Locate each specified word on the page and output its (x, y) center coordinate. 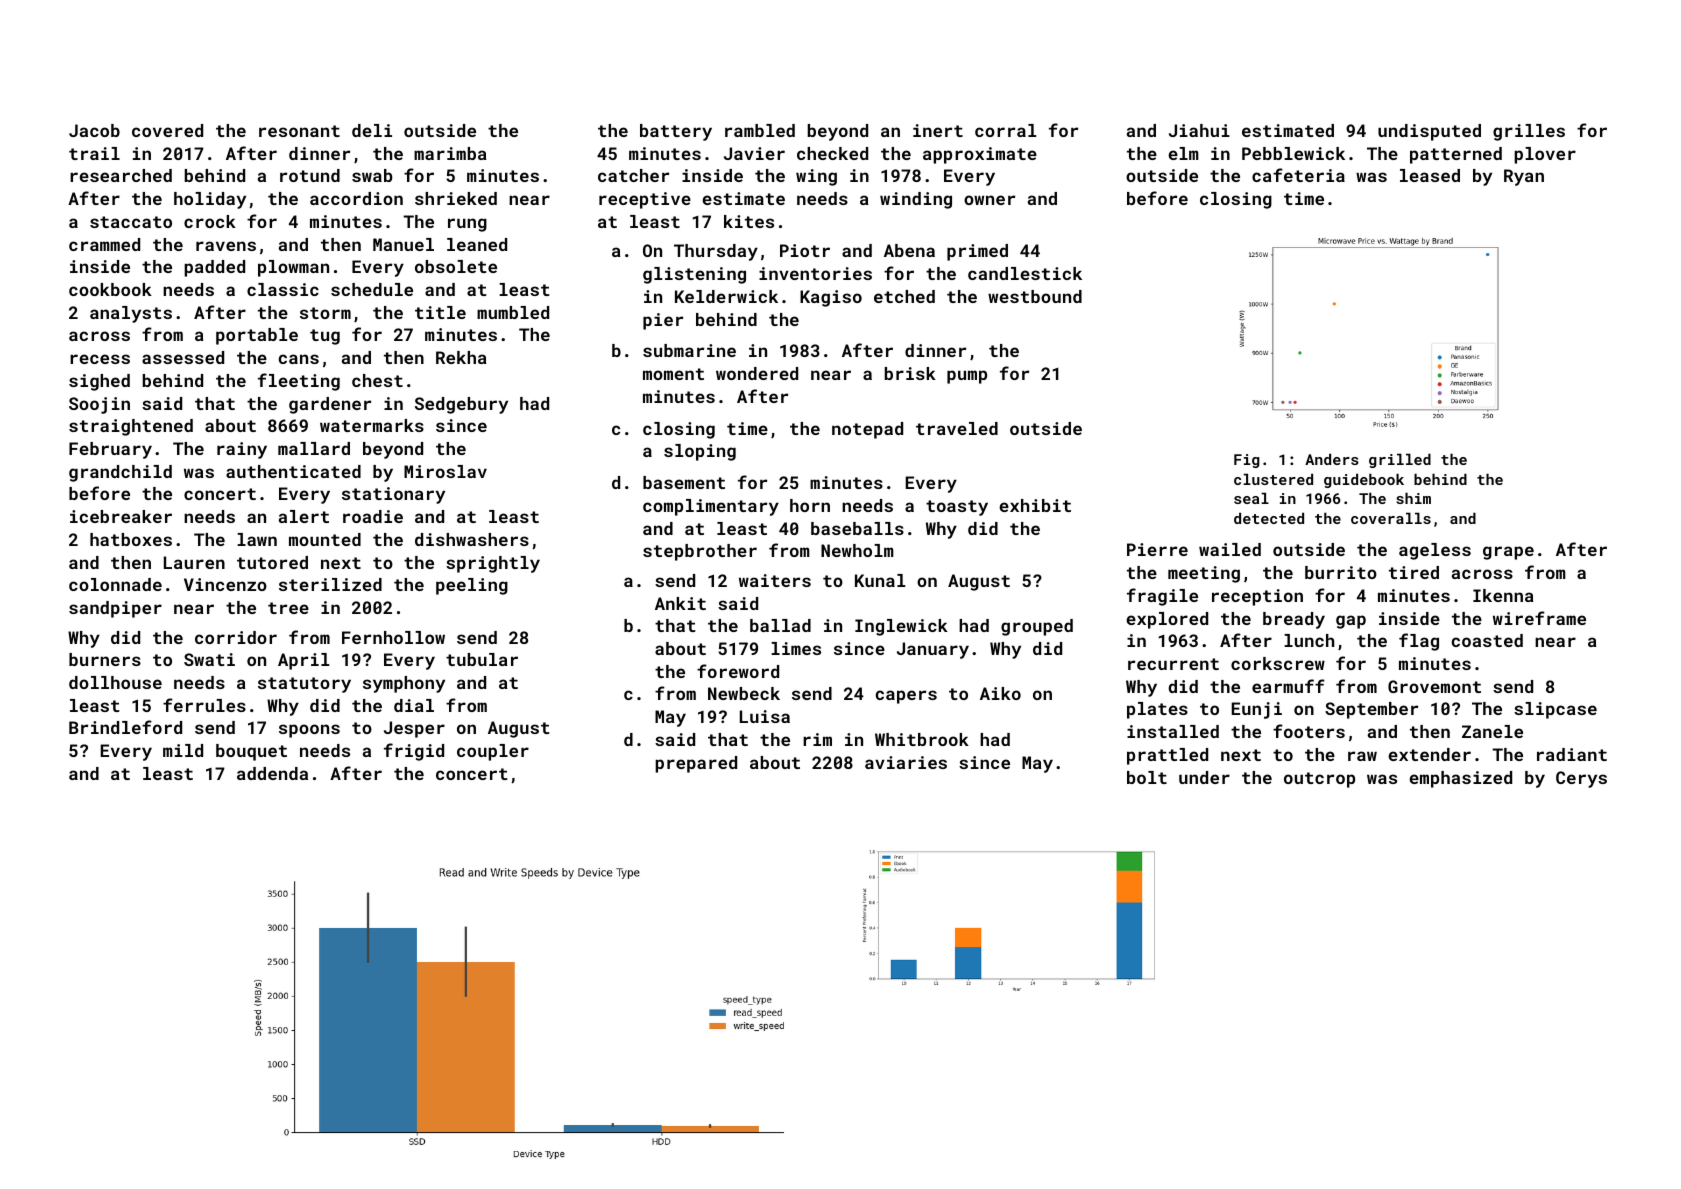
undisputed (1429, 132)
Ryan (1524, 177)
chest (377, 380)
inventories (815, 273)
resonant (299, 131)
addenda (272, 773)
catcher (633, 175)
